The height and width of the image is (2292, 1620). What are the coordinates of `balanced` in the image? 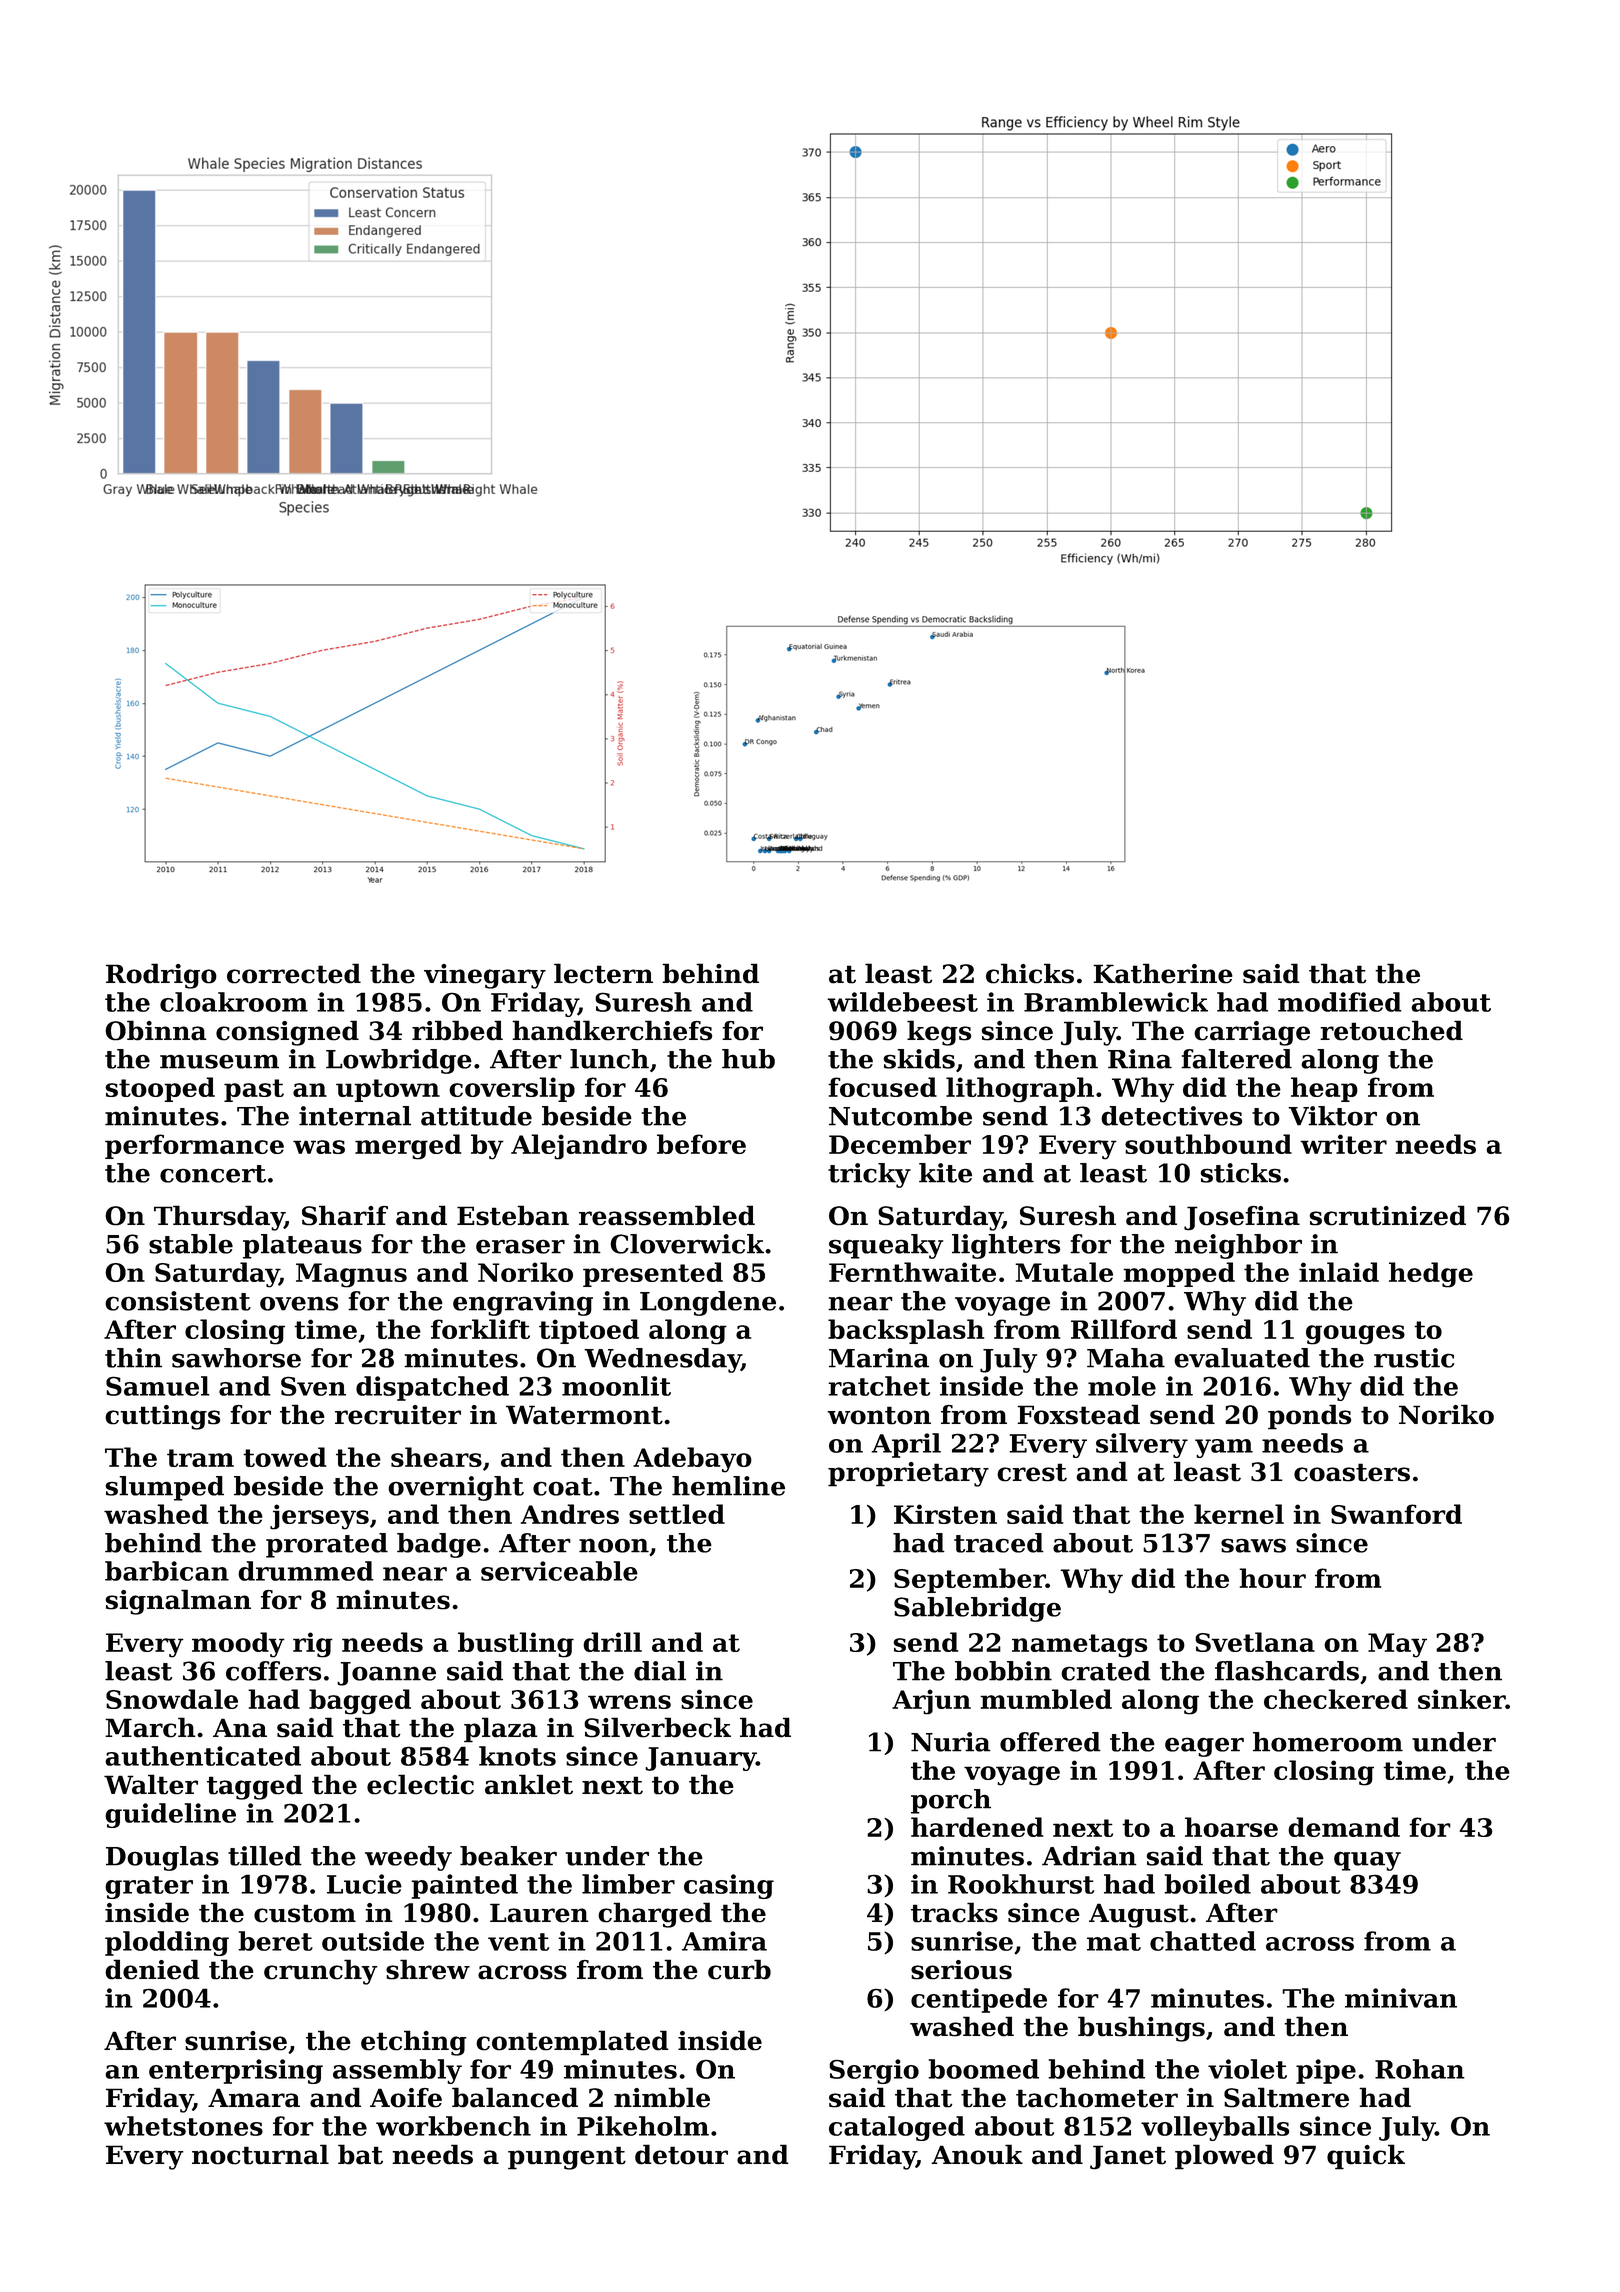 It's located at (515, 2097).
